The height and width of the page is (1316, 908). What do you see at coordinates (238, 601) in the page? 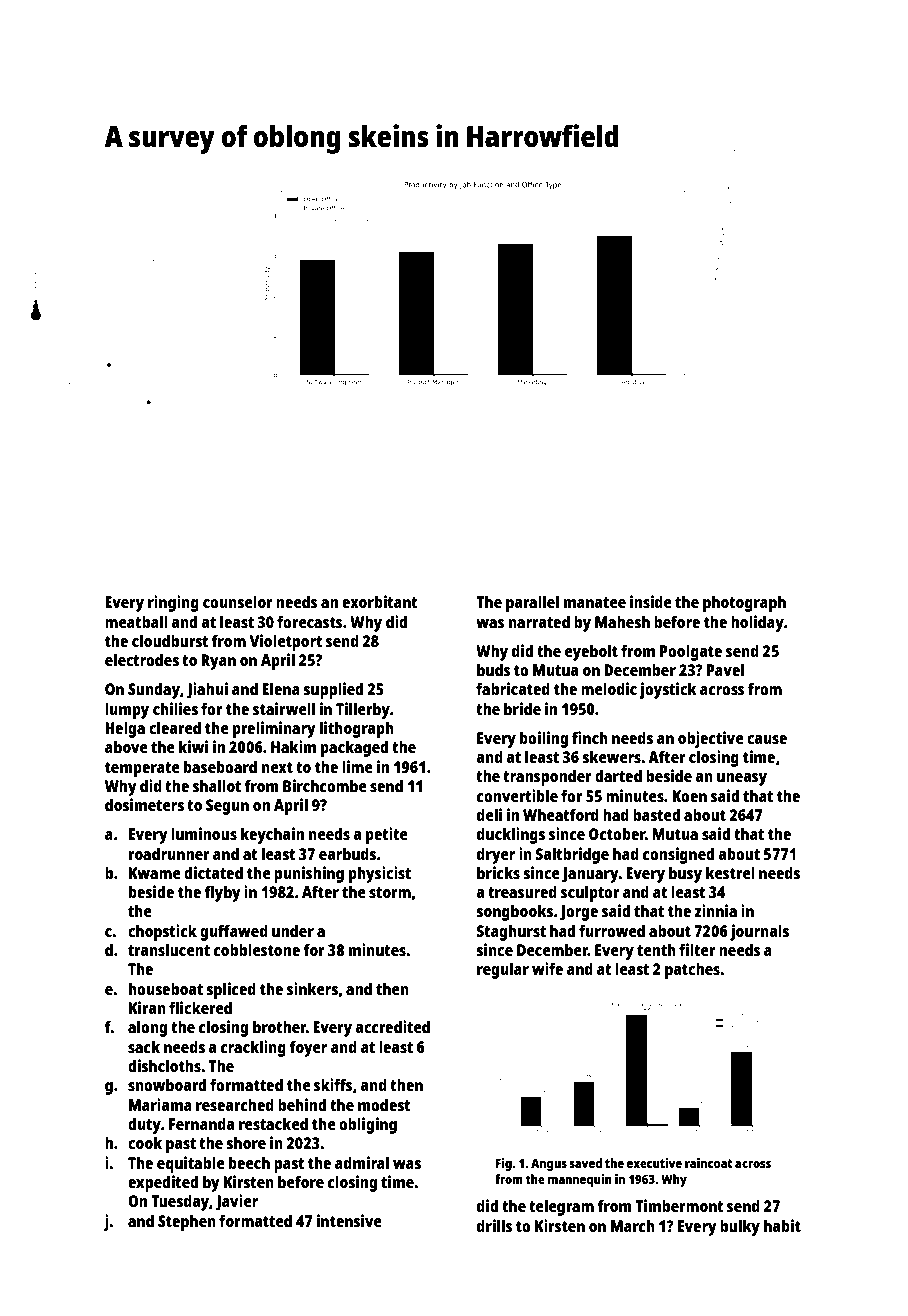
I see `counselor` at bounding box center [238, 601].
